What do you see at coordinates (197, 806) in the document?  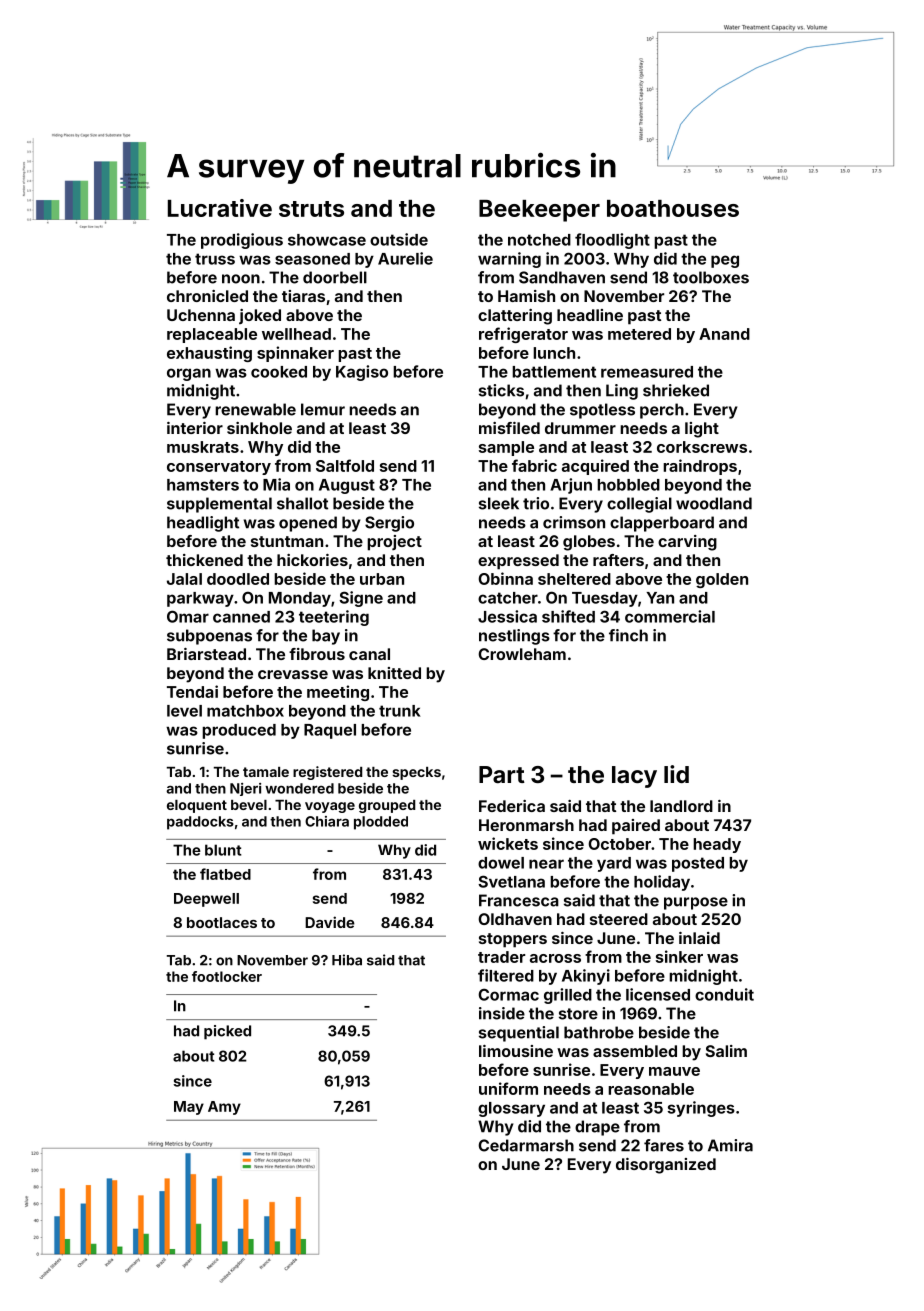 I see `eloquent` at bounding box center [197, 806].
